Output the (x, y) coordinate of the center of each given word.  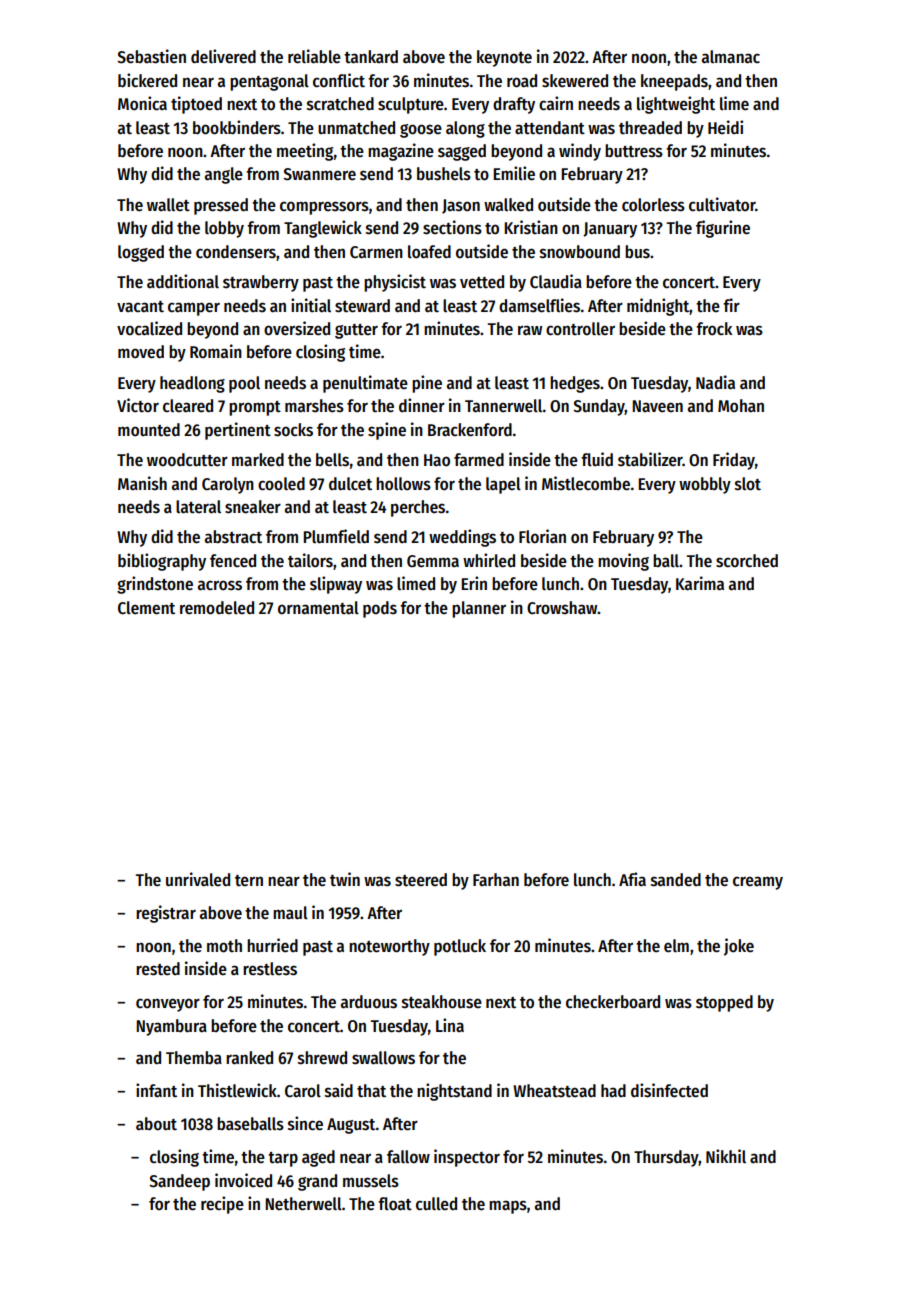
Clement (146, 608)
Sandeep (179, 1182)
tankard (371, 57)
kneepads (674, 82)
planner (479, 609)
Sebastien (151, 56)
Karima (700, 583)
